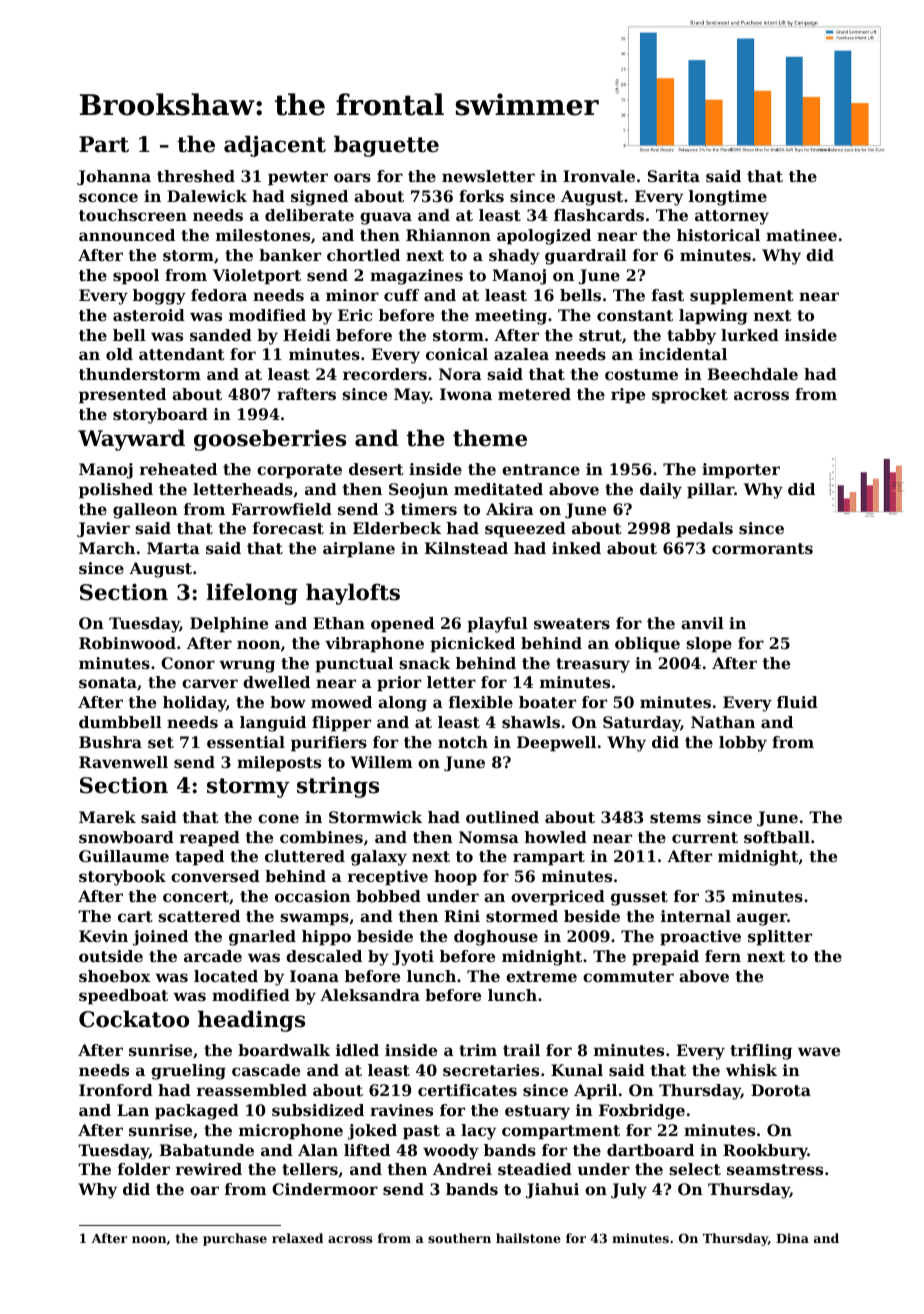 This document has height=1314, width=924. I want to click on Sarita, so click(674, 176).
